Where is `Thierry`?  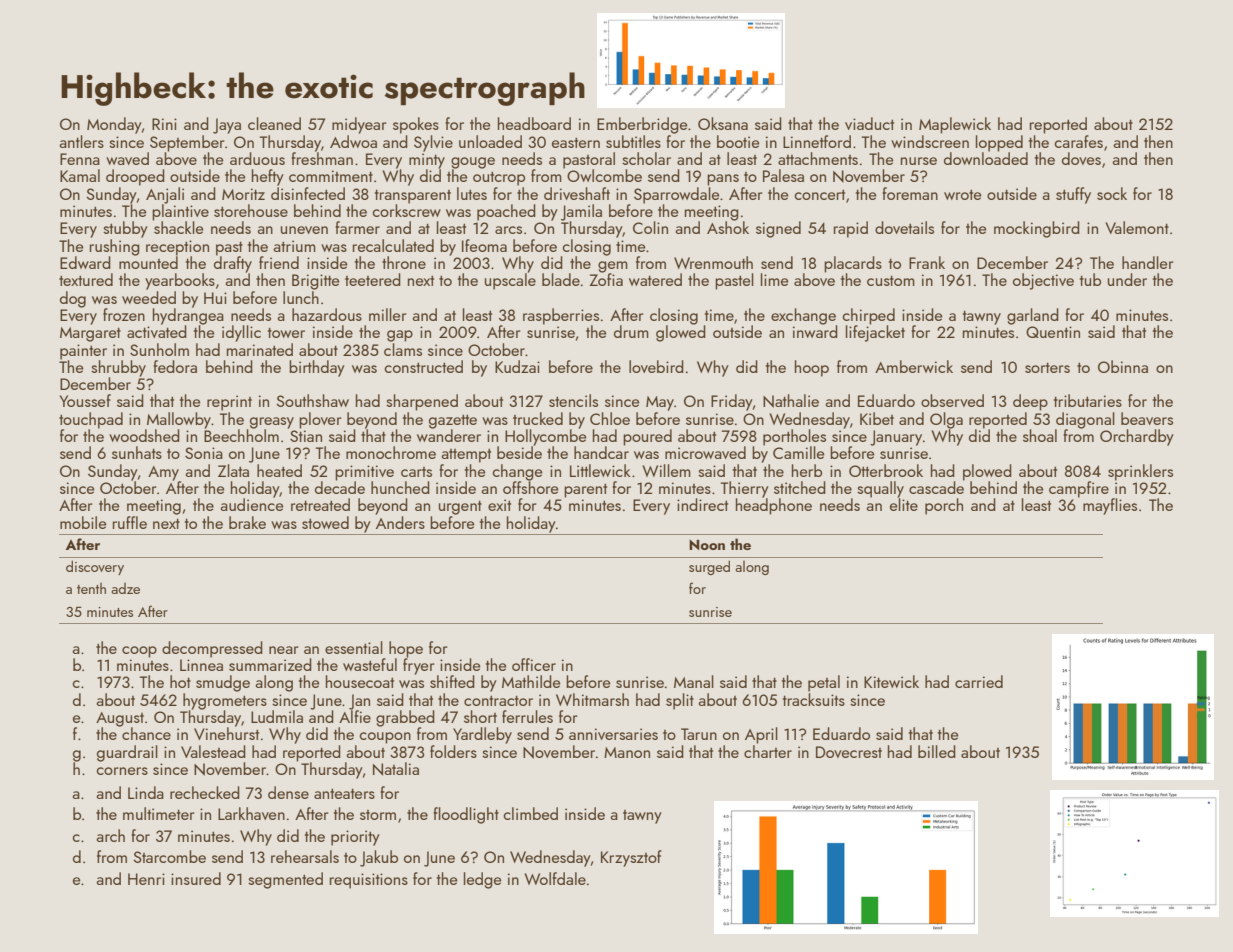 Thierry is located at coordinates (745, 489).
